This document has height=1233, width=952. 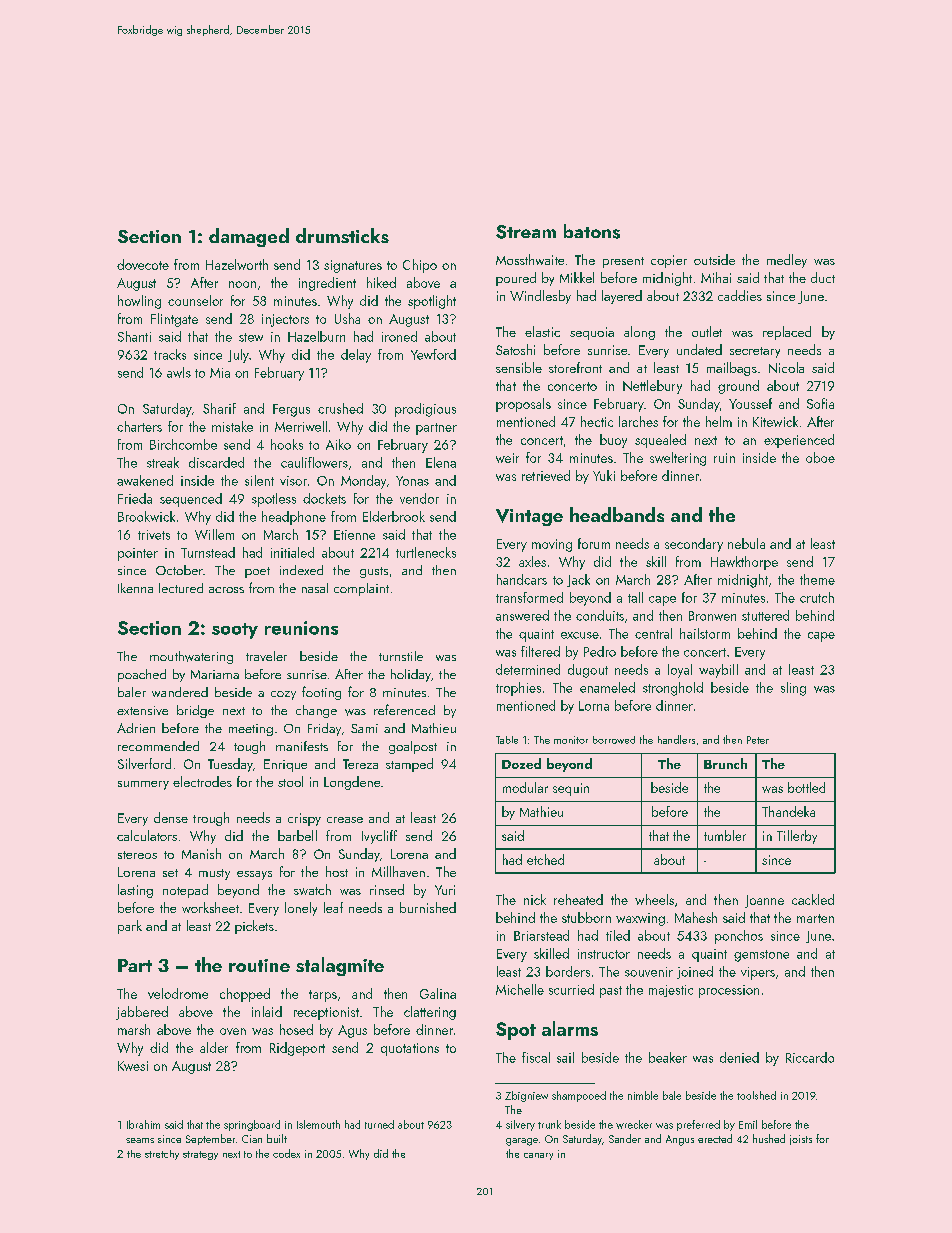 I want to click on stretchy, so click(x=162, y=1155).
